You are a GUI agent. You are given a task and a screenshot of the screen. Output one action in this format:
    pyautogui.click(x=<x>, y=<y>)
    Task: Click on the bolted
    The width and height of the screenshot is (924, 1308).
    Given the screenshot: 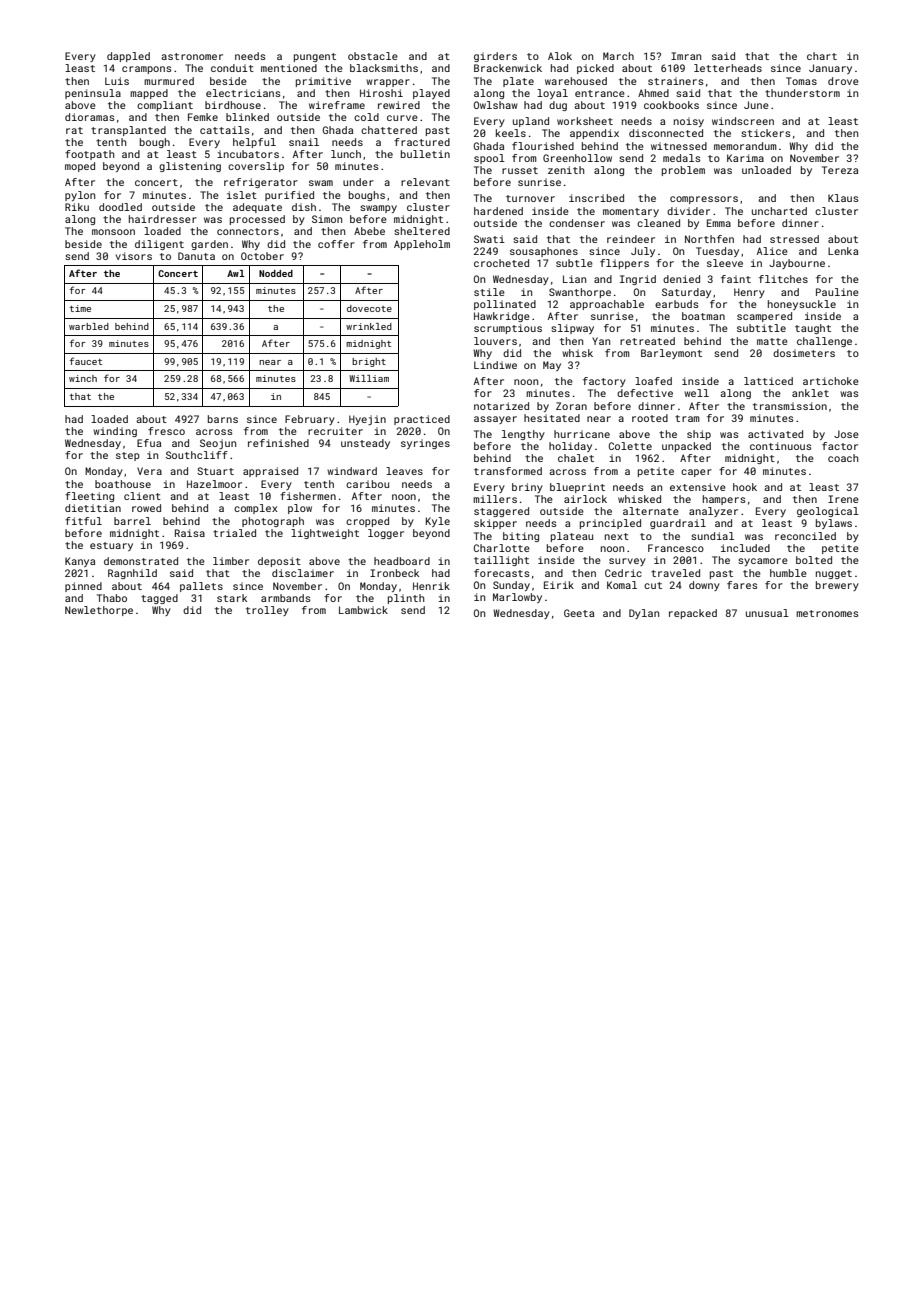 What is the action you would take?
    pyautogui.click(x=814, y=560)
